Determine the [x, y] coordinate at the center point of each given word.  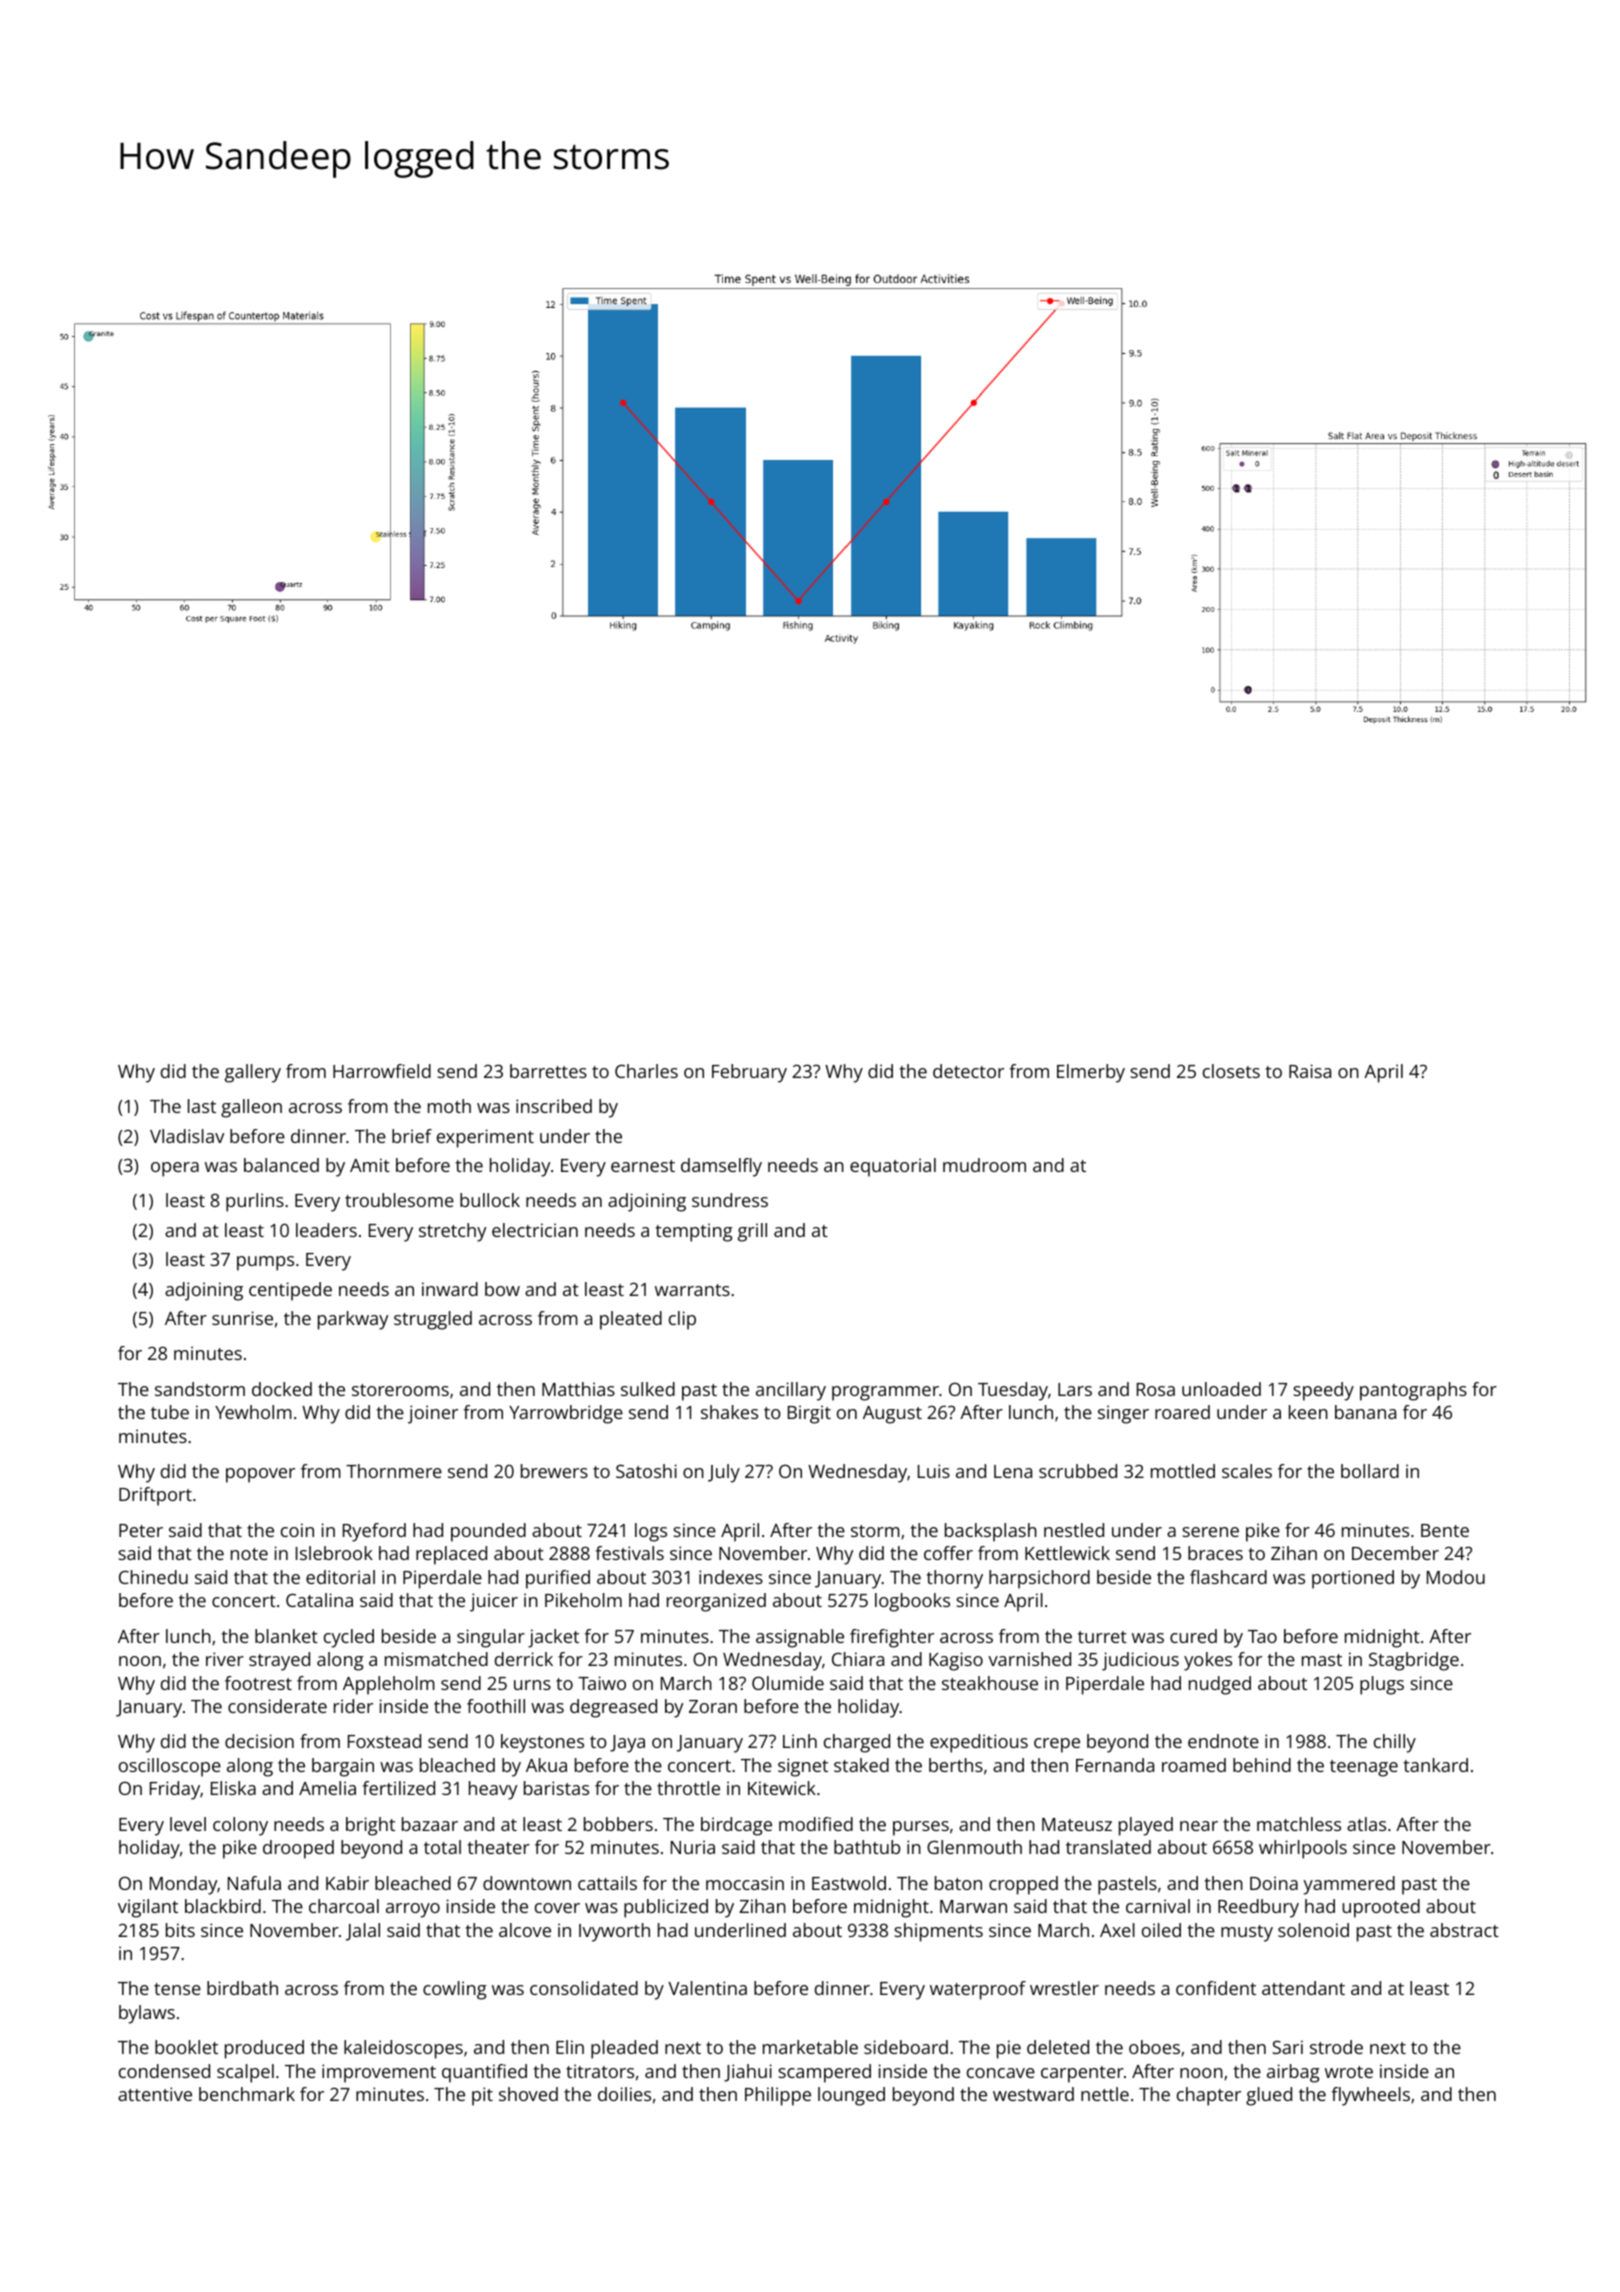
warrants [692, 1290]
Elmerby [1091, 1073]
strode [1336, 2047]
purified [558, 1579]
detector [968, 1071]
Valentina [707, 1988]
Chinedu [153, 1577]
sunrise [242, 1318]
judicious [1140, 1661]
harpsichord [1039, 1579]
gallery [253, 1073]
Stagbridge [1414, 1661]
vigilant [148, 1908]
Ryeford [374, 1532]
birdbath [242, 1988]
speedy [1323, 1391]
